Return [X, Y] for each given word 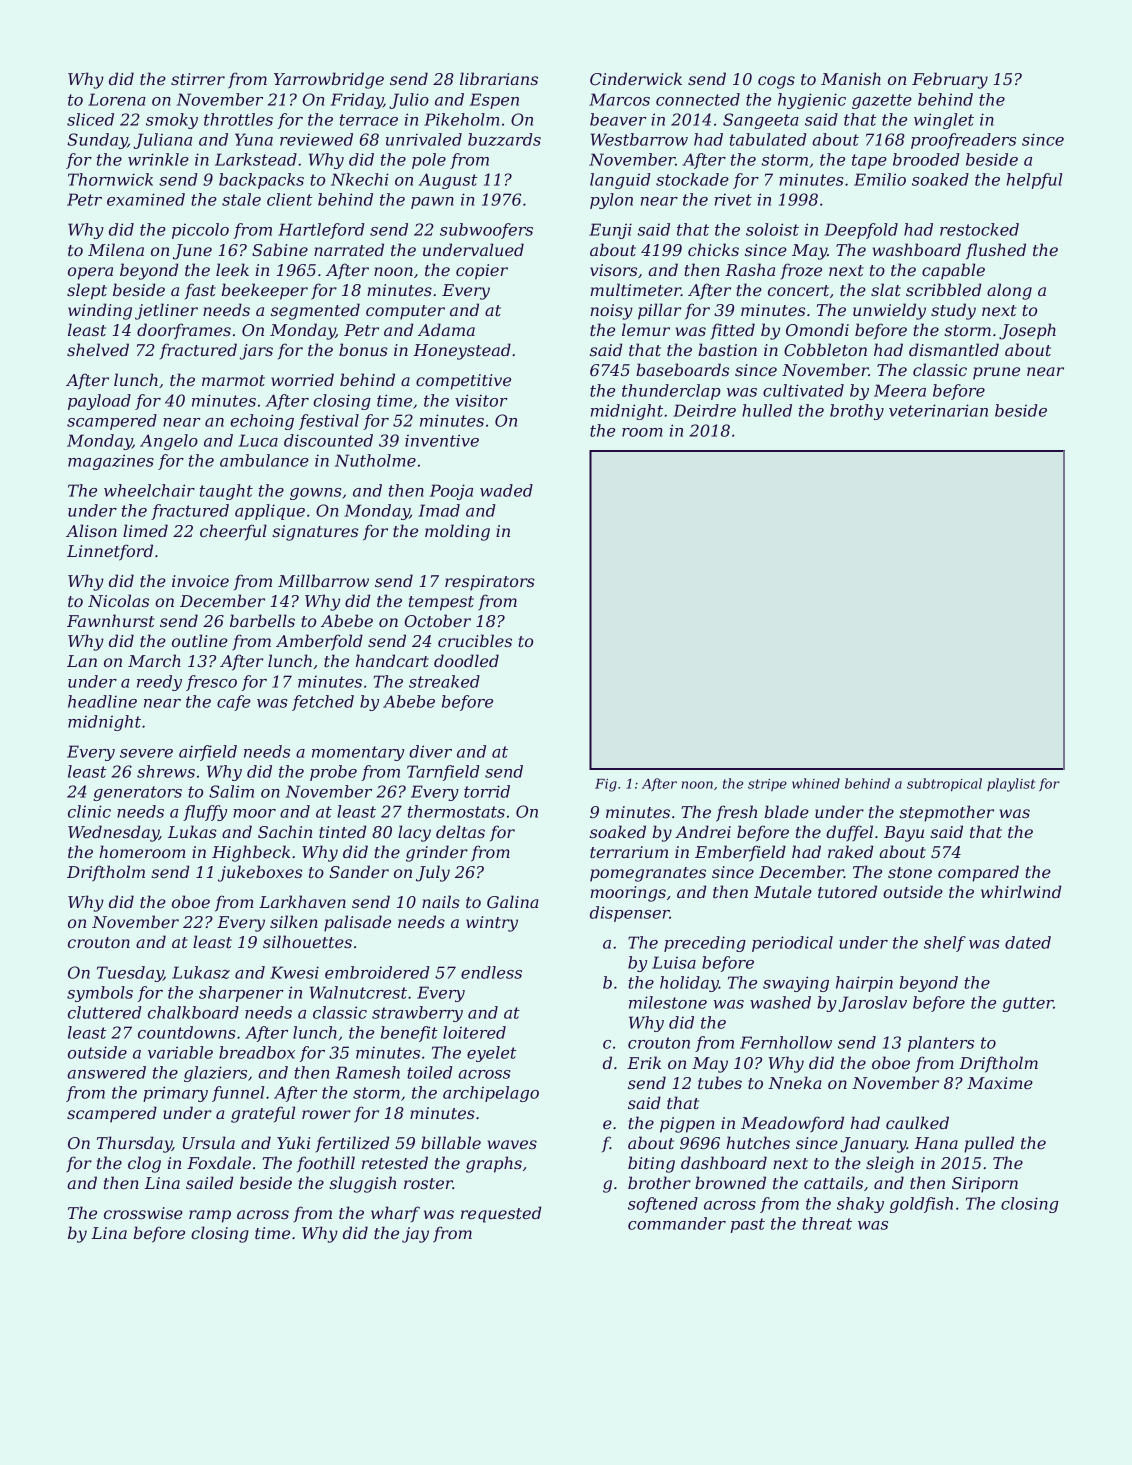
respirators [490, 583]
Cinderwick [636, 78]
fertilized [352, 1144]
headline [102, 701]
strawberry [417, 1014]
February [950, 80]
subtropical [944, 785]
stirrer [198, 79]
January [873, 1145]
